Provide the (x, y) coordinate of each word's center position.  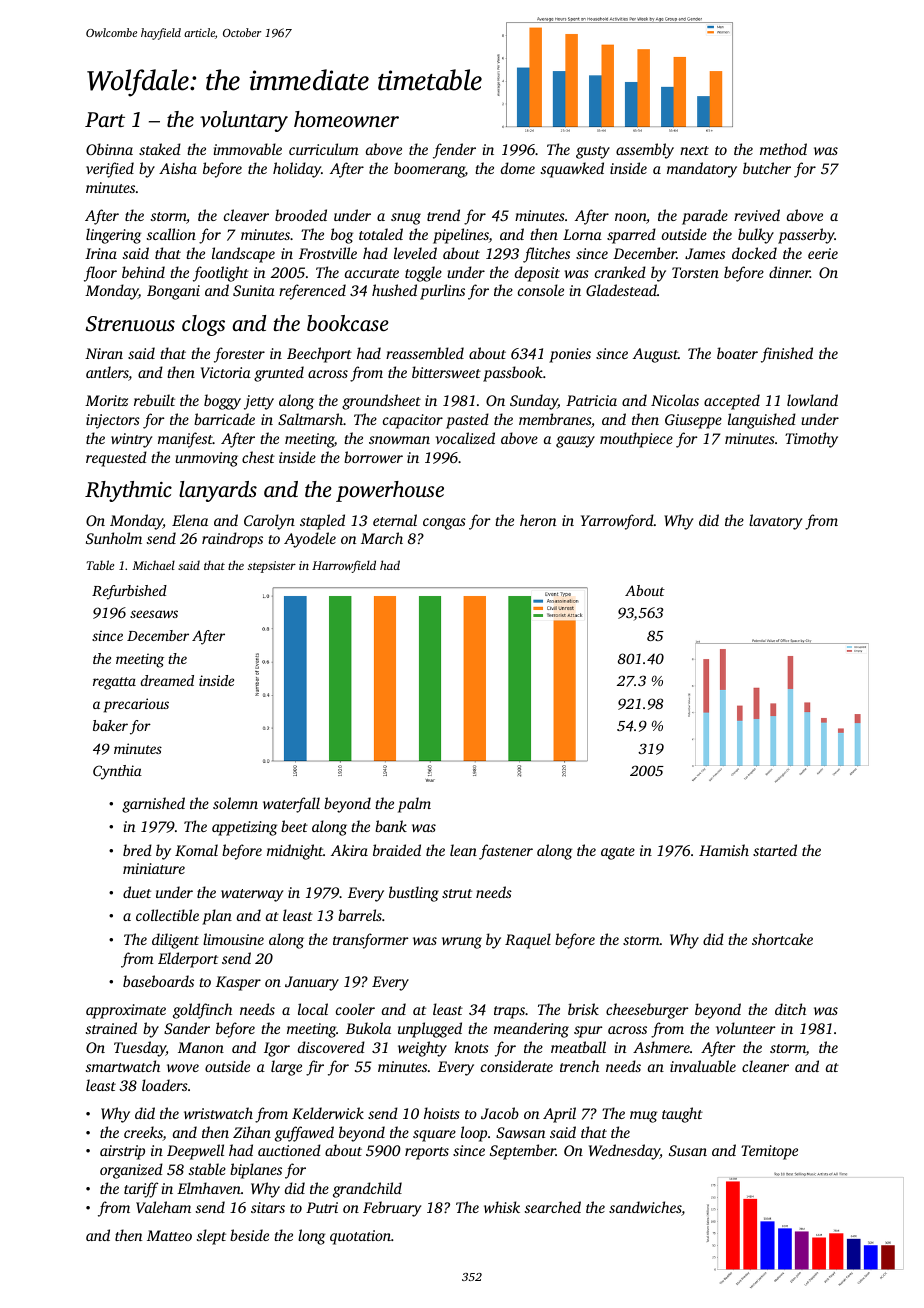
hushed (394, 290)
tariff (141, 1190)
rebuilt (154, 400)
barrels (360, 915)
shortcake (782, 939)
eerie (823, 253)
